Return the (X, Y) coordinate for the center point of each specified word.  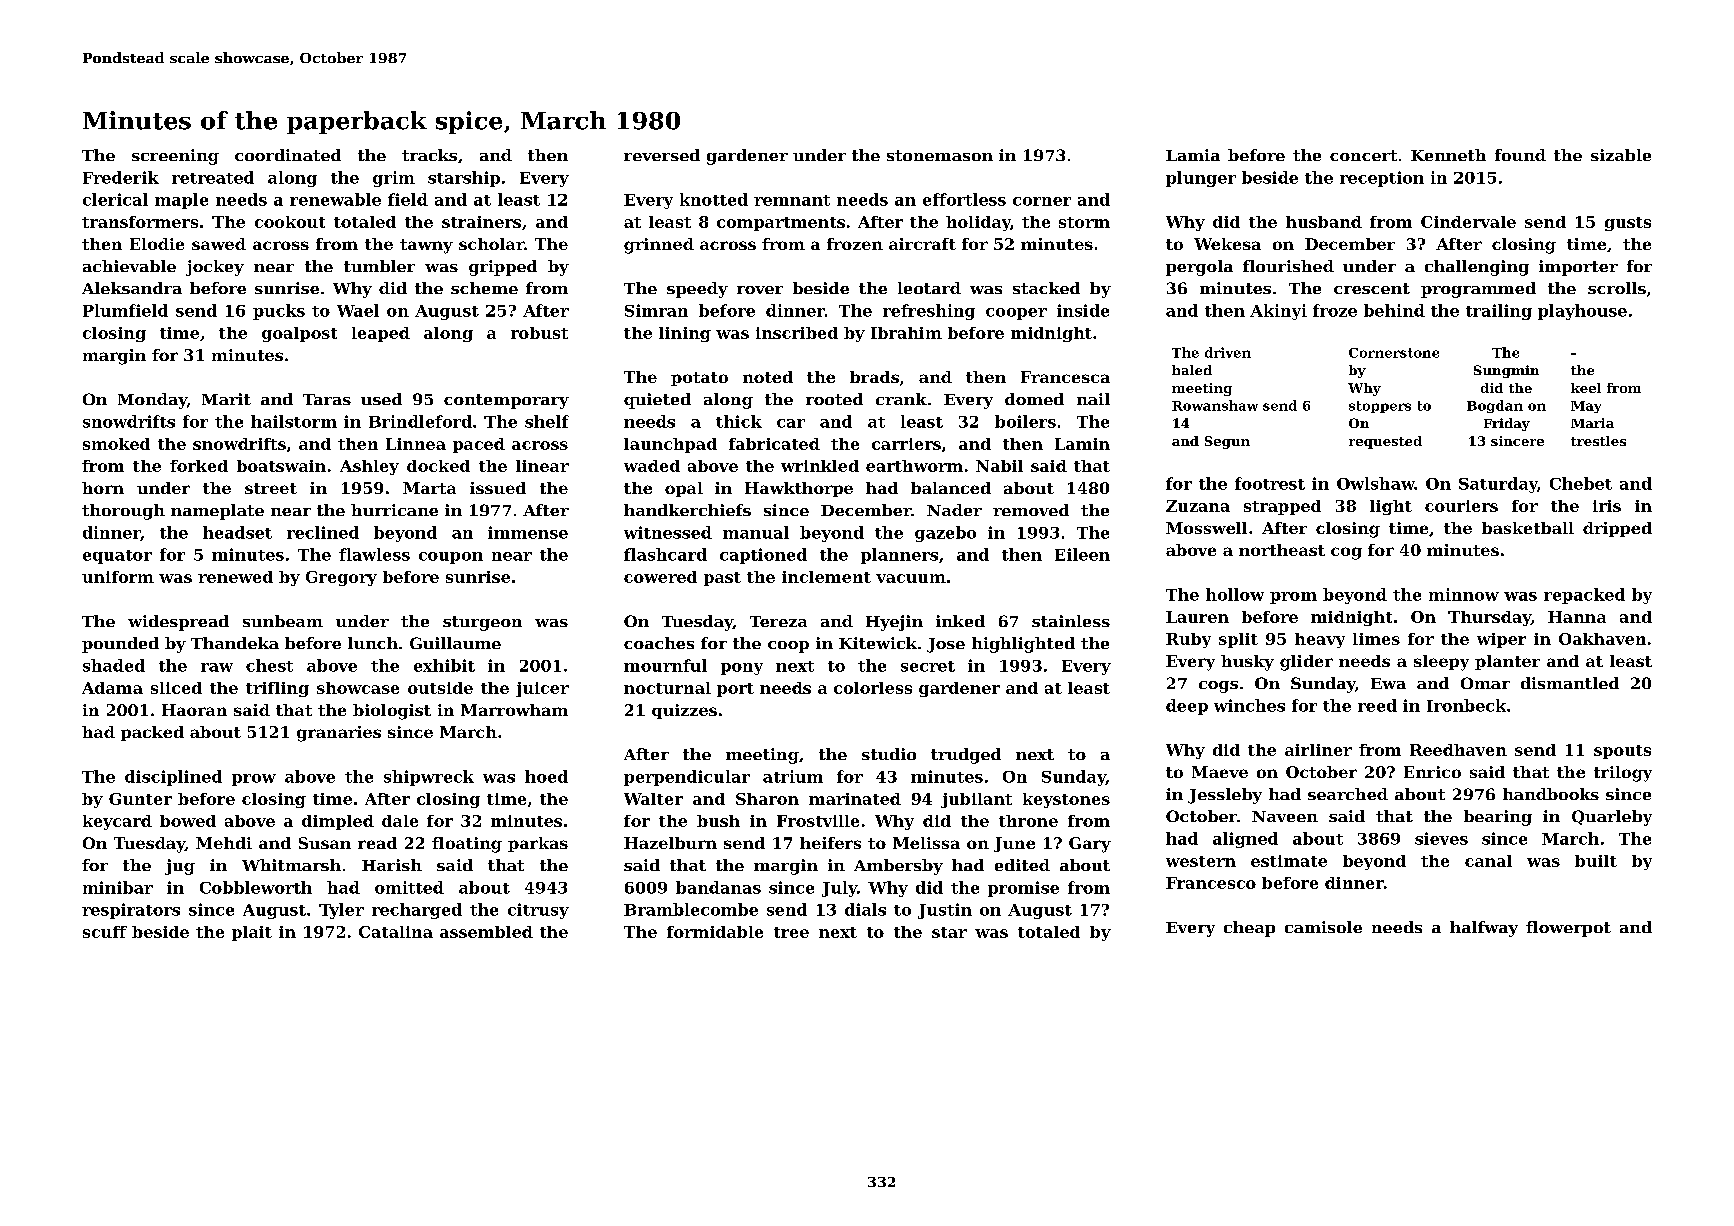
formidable (715, 932)
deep (1187, 707)
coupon (451, 558)
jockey (215, 268)
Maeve (1220, 772)
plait (252, 933)
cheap (1249, 929)
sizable (1621, 155)
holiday (978, 223)
